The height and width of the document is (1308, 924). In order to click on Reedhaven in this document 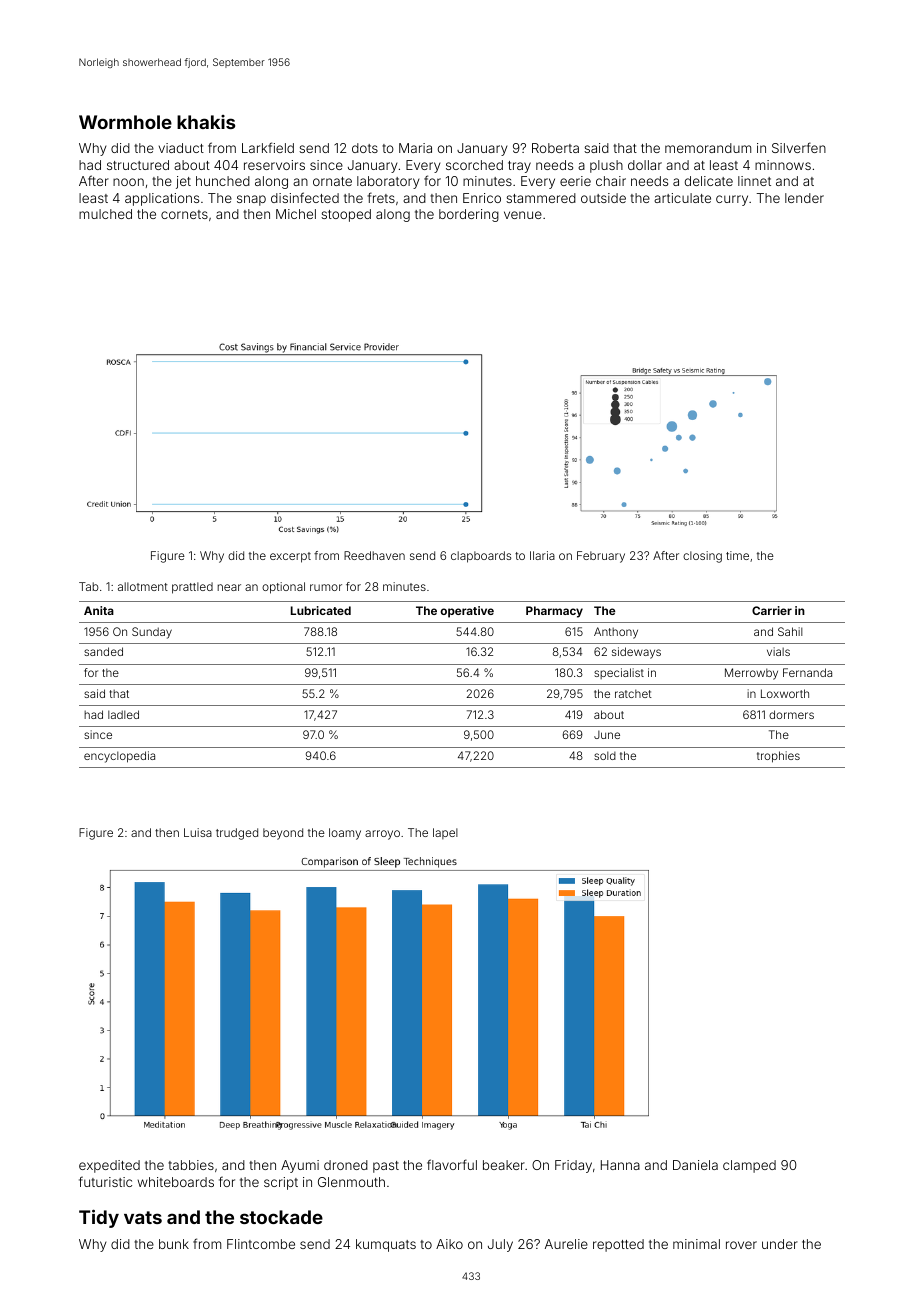, I will do `click(374, 555)`.
